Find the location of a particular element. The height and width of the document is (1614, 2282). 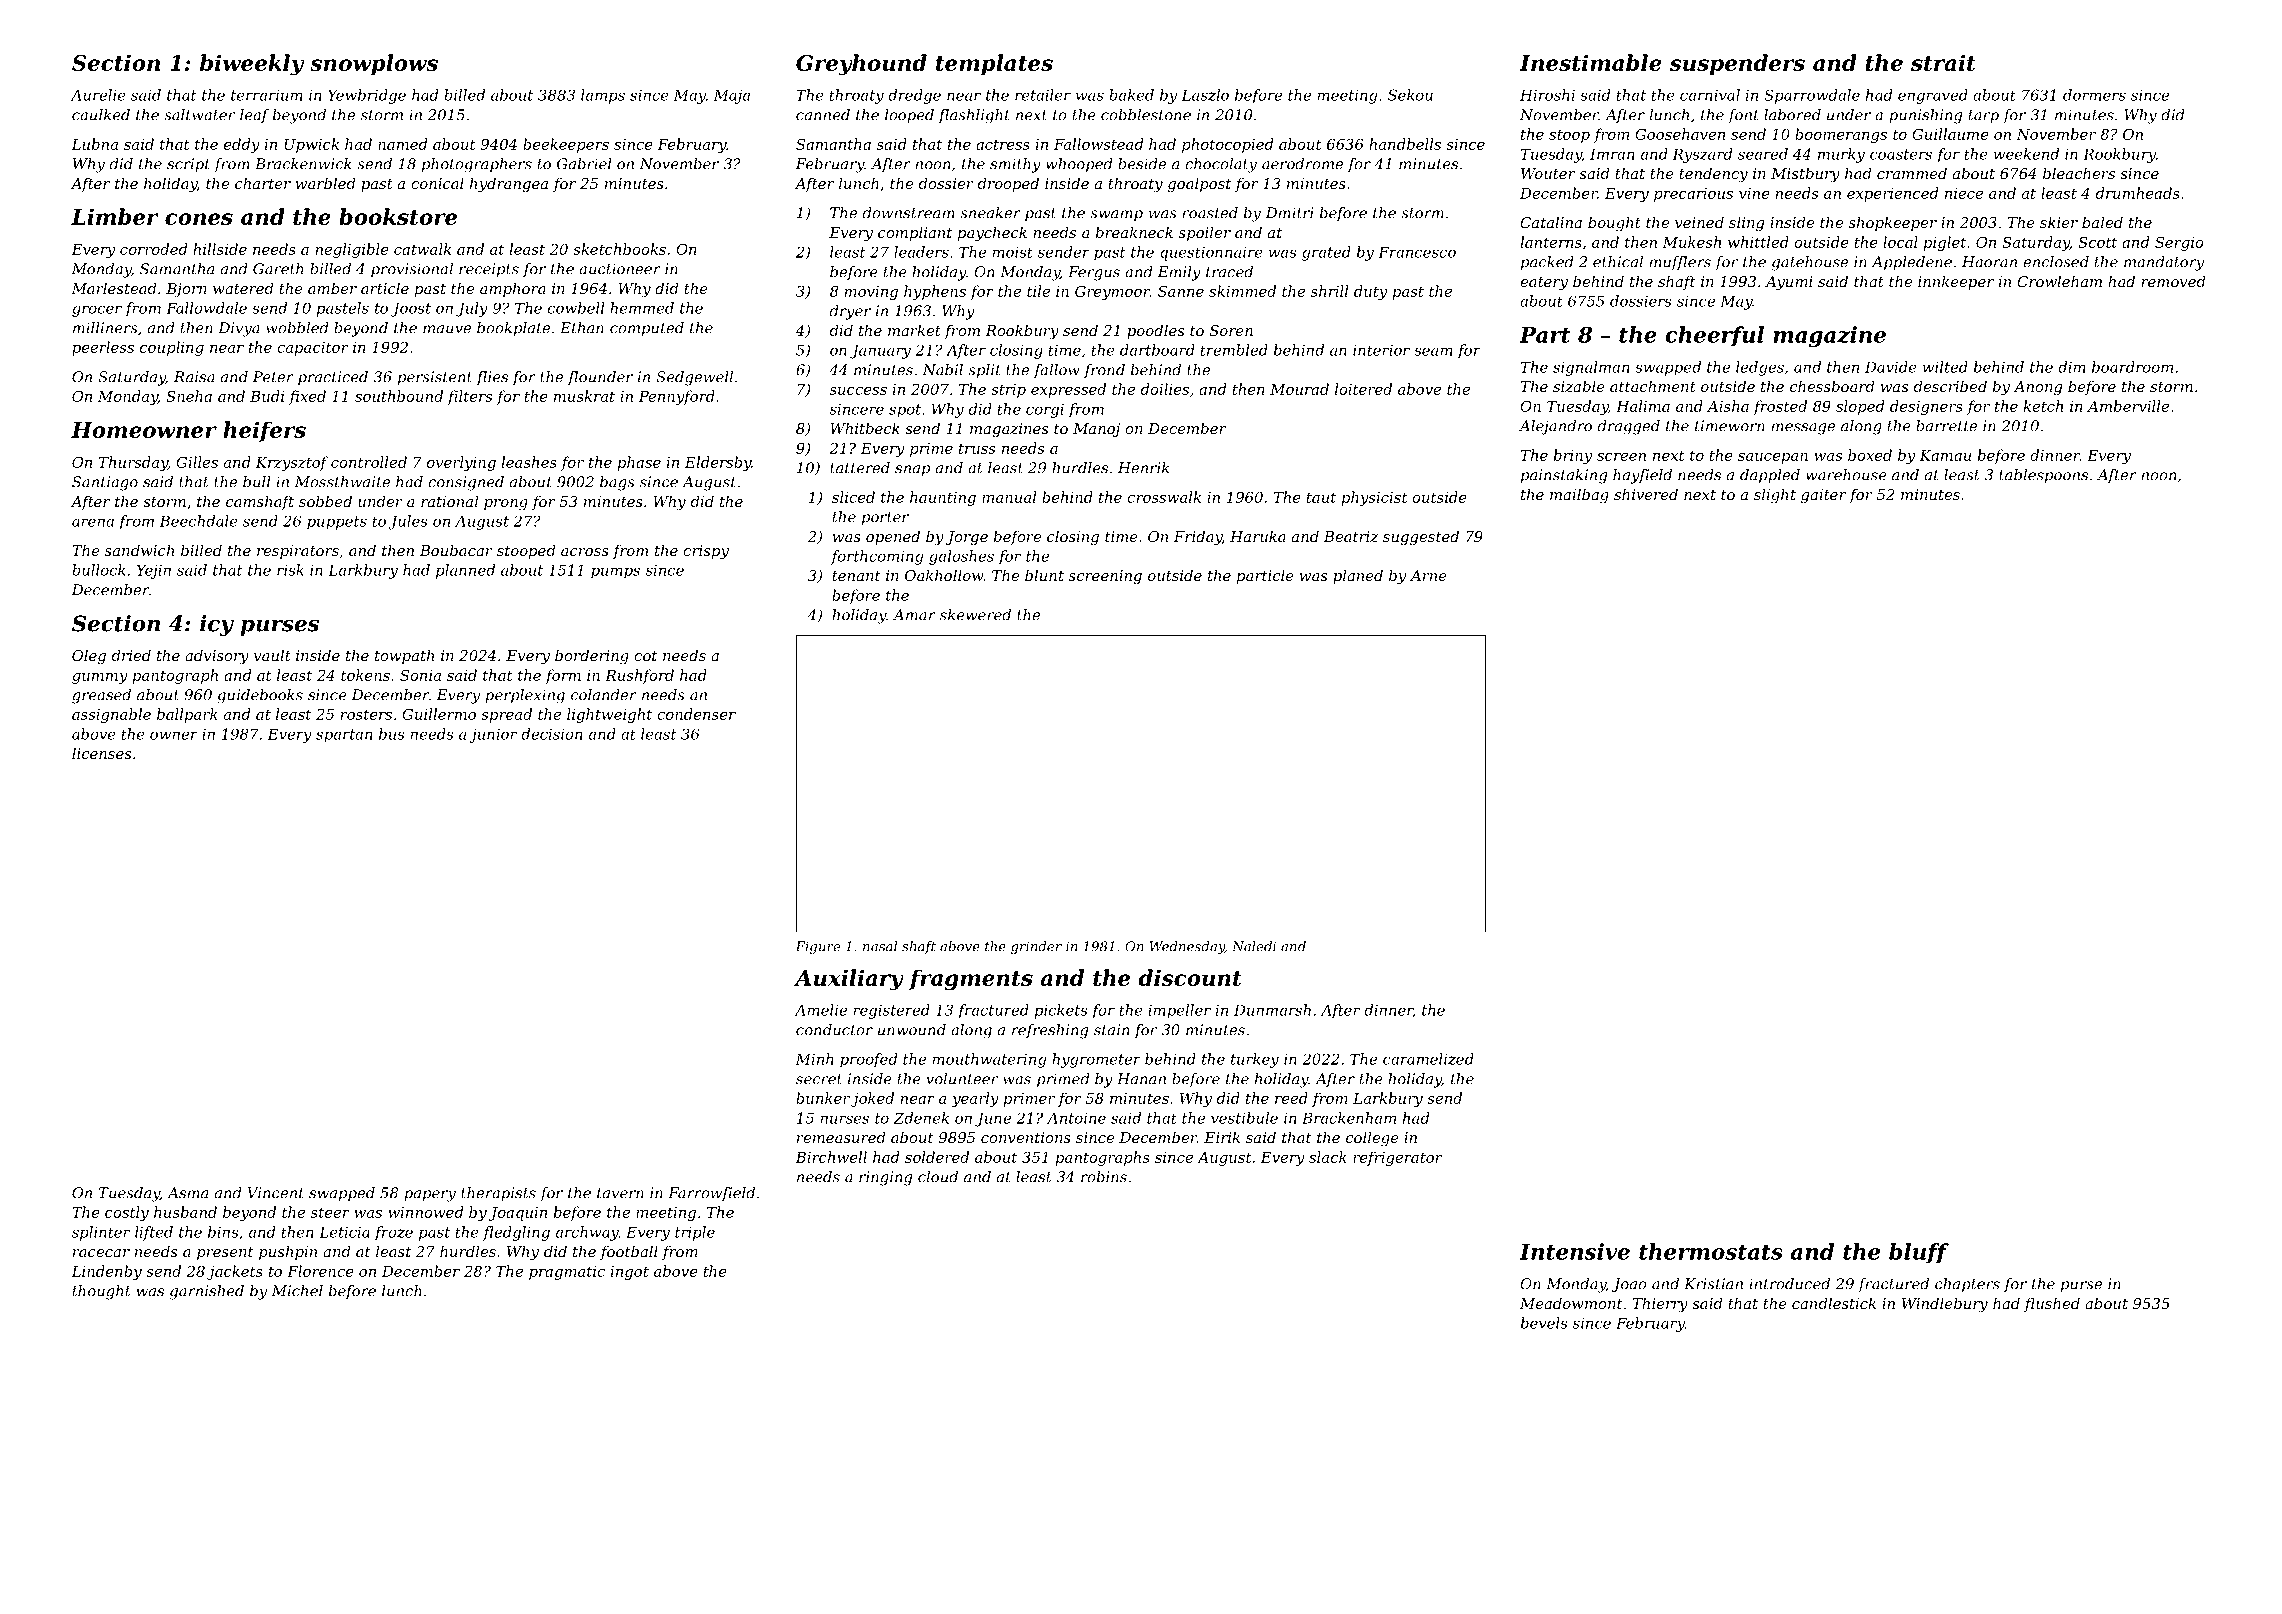

bus is located at coordinates (392, 734).
